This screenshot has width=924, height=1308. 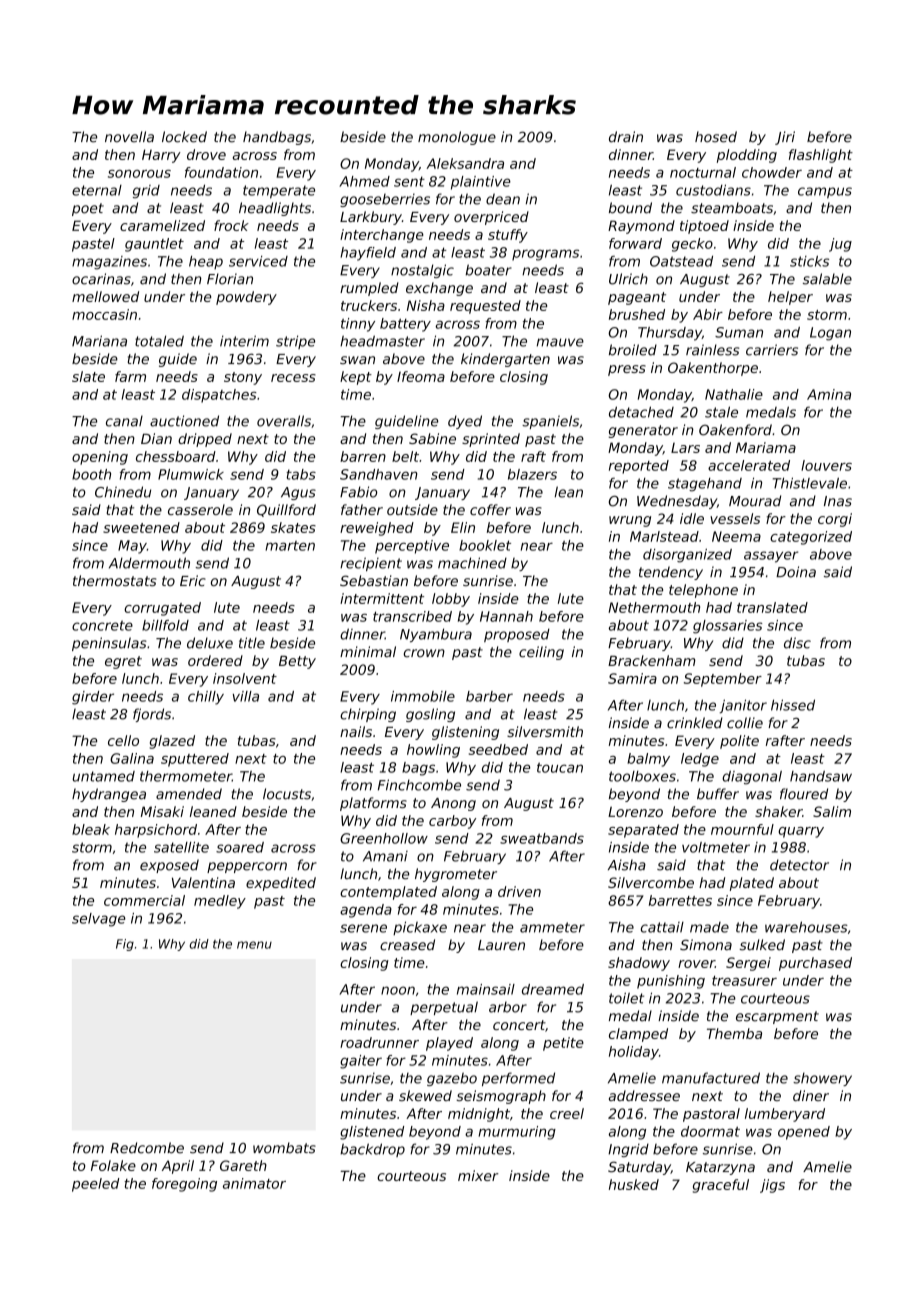 What do you see at coordinates (735, 430) in the screenshot?
I see `Oakenford` at bounding box center [735, 430].
